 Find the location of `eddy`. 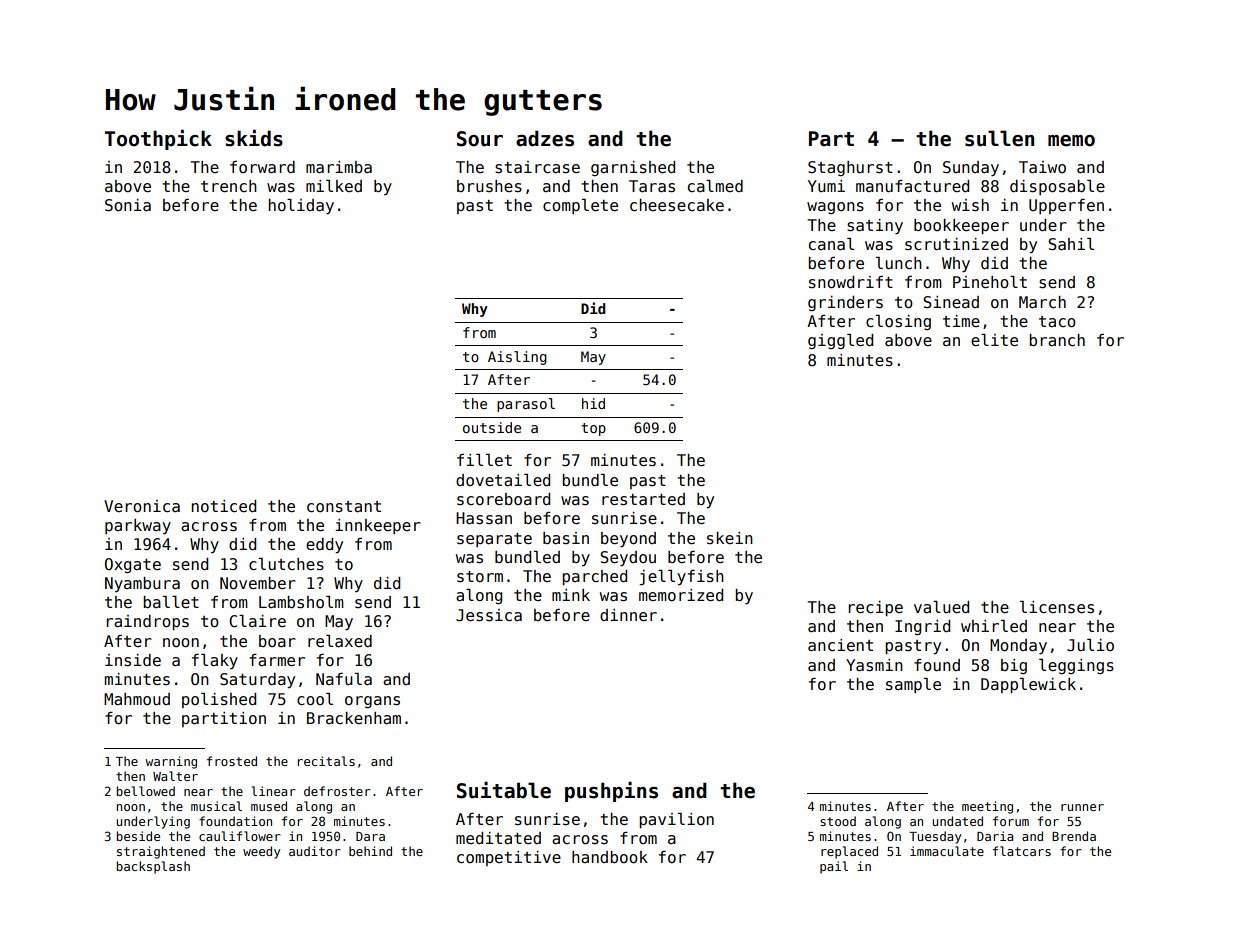

eddy is located at coordinates (324, 546).
